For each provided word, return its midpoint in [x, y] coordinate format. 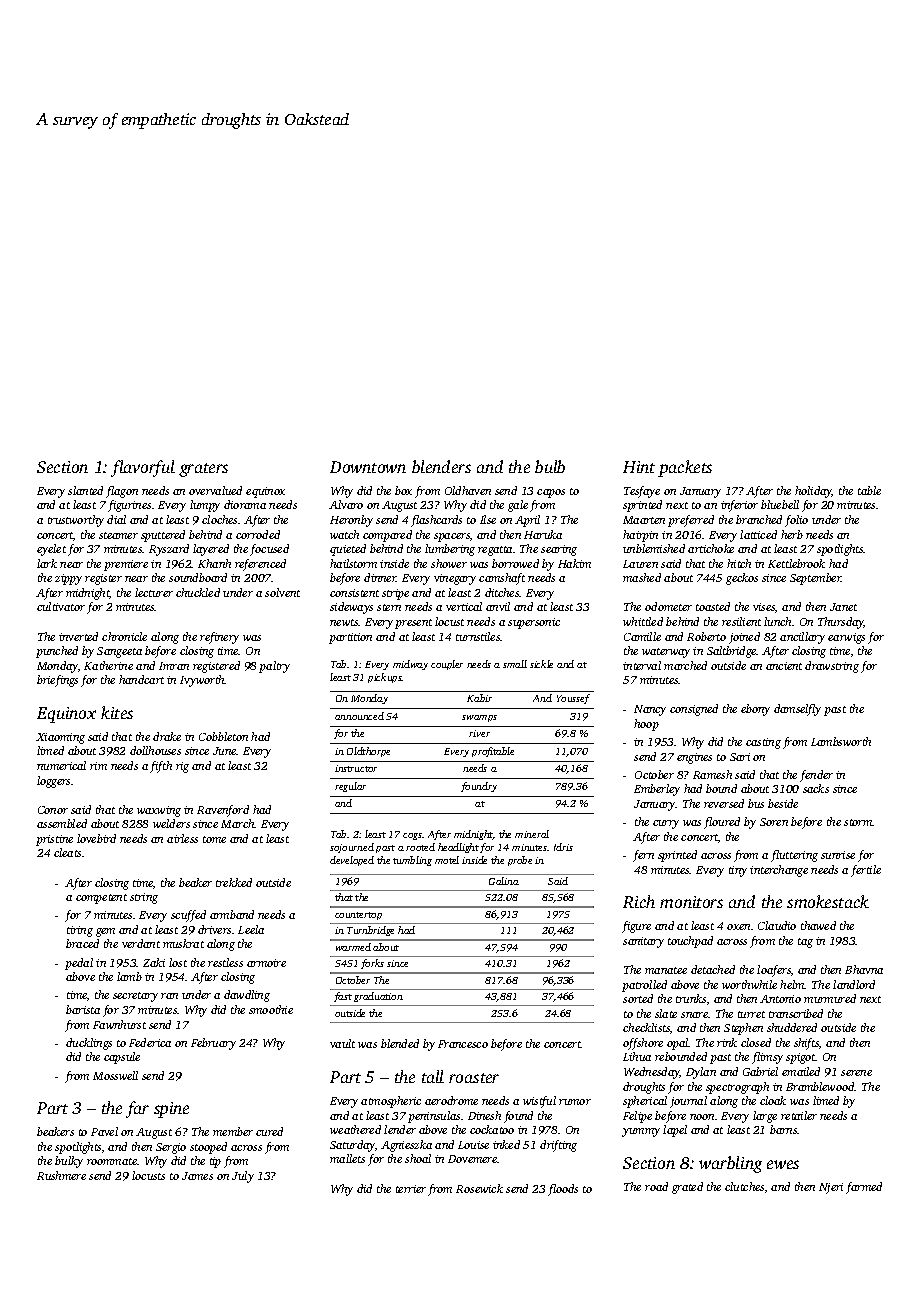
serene [856, 1073]
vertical [464, 606]
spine [171, 1110]
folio [796, 521]
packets [685, 468]
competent [101, 899]
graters [203, 470]
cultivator [61, 606]
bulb [550, 466]
